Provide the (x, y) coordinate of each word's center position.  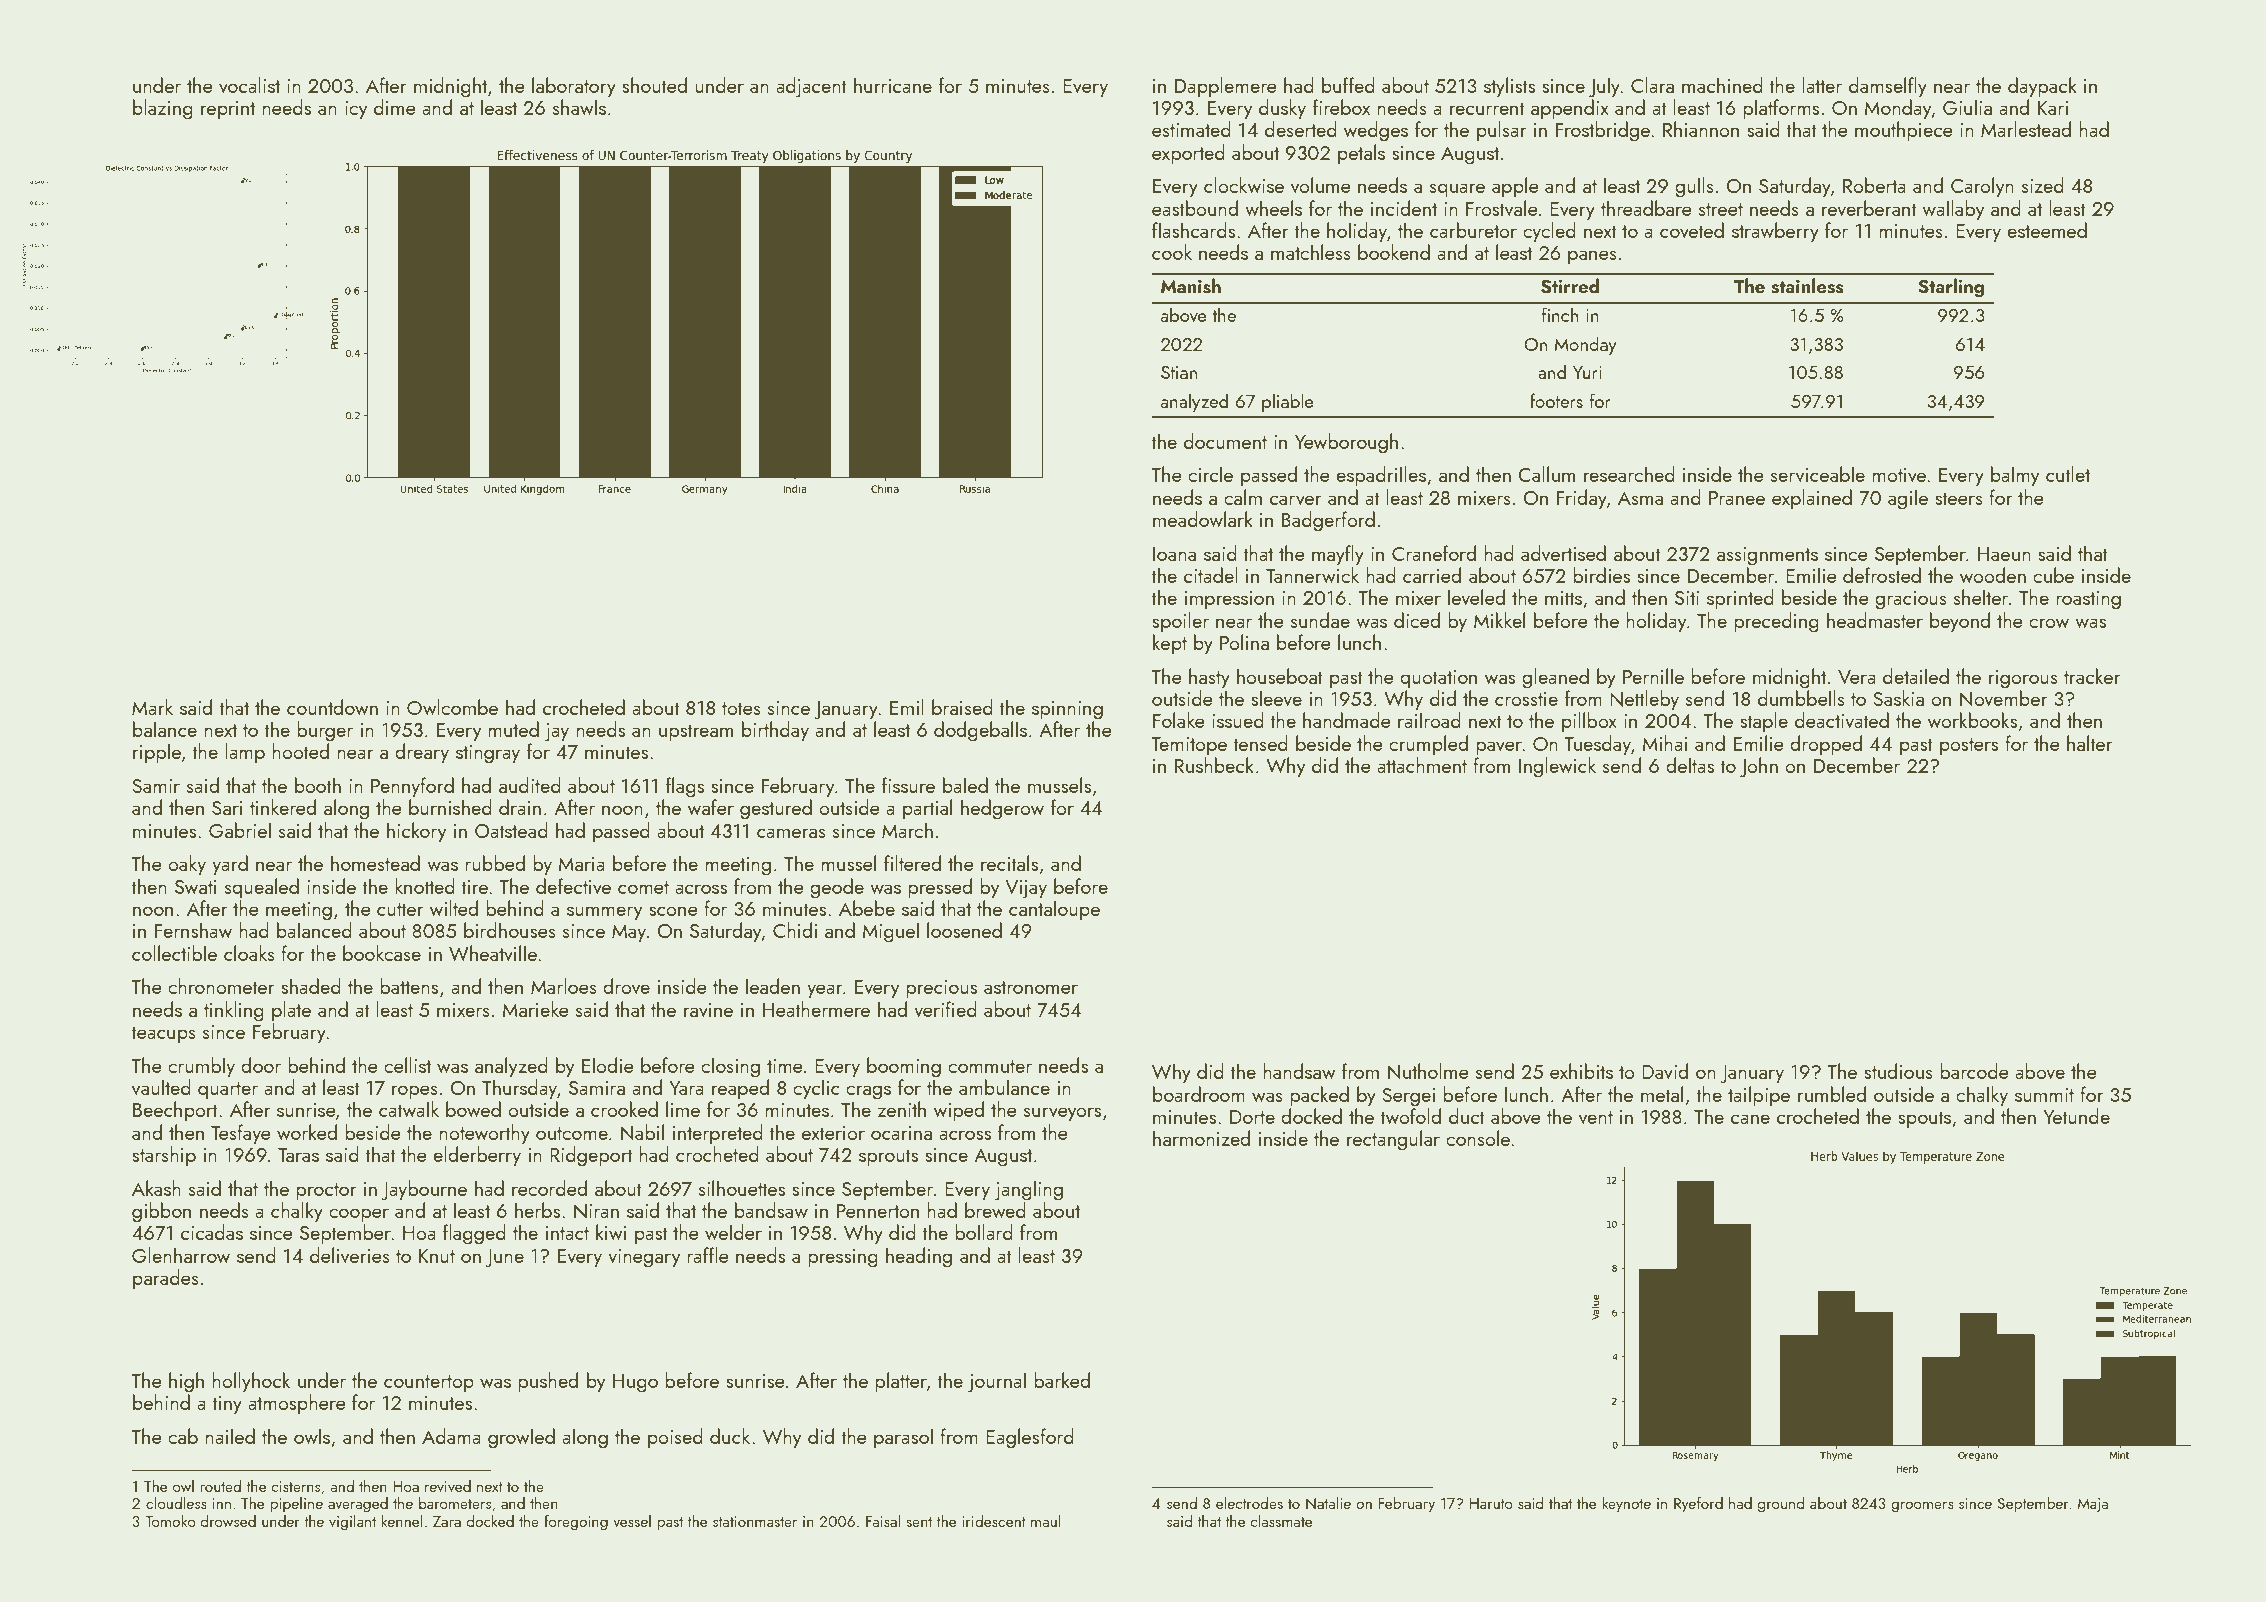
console (1478, 1138)
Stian (1179, 372)
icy (356, 110)
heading (919, 1257)
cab (183, 1436)
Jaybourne (424, 1190)
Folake (1179, 720)
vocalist (249, 85)
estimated (1191, 129)
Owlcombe (452, 707)
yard (230, 865)
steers (1959, 498)
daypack (2042, 87)
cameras (791, 833)
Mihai (1665, 743)
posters (1969, 746)
